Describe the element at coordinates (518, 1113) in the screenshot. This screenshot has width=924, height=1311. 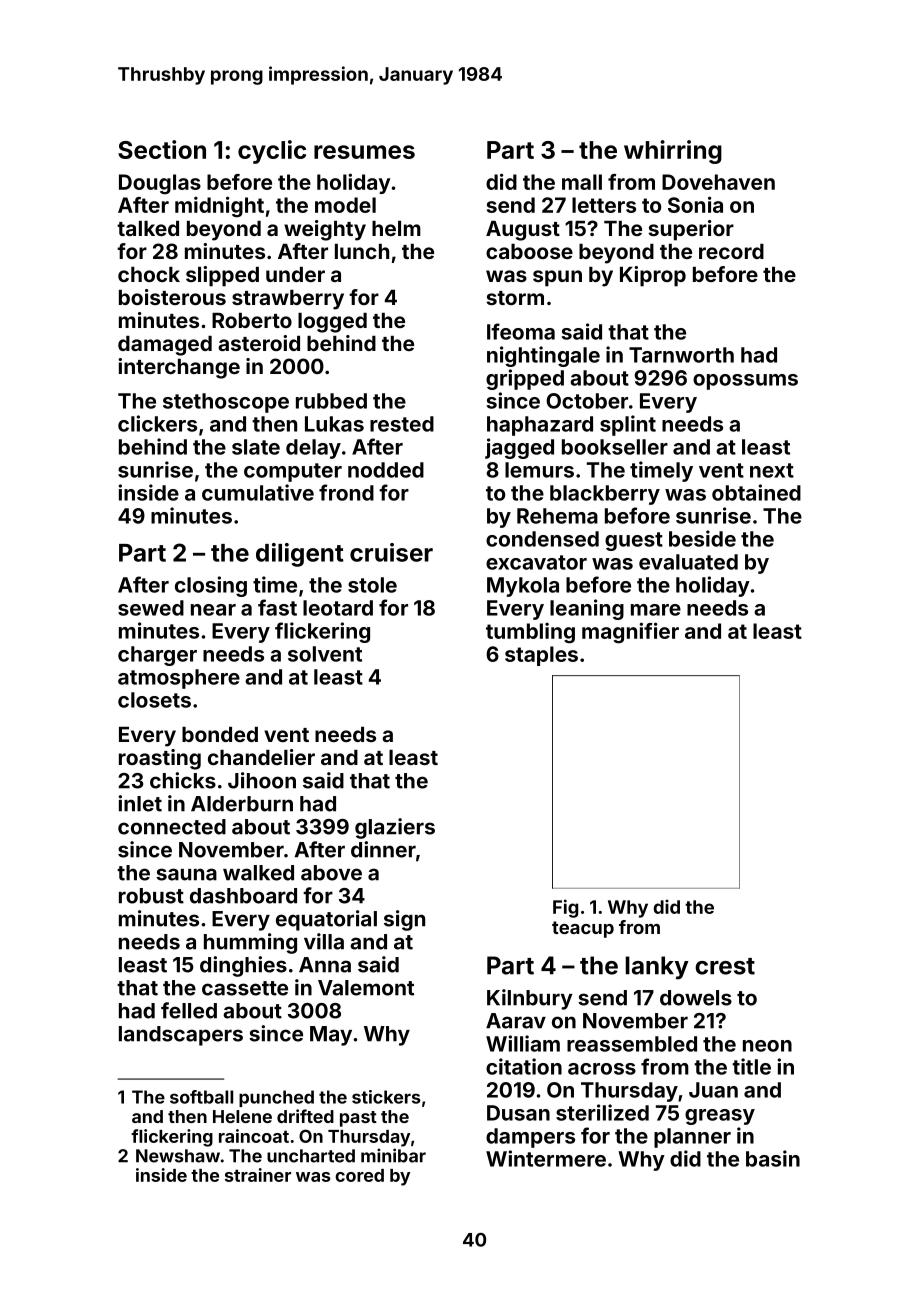
I see `Dusan` at that location.
